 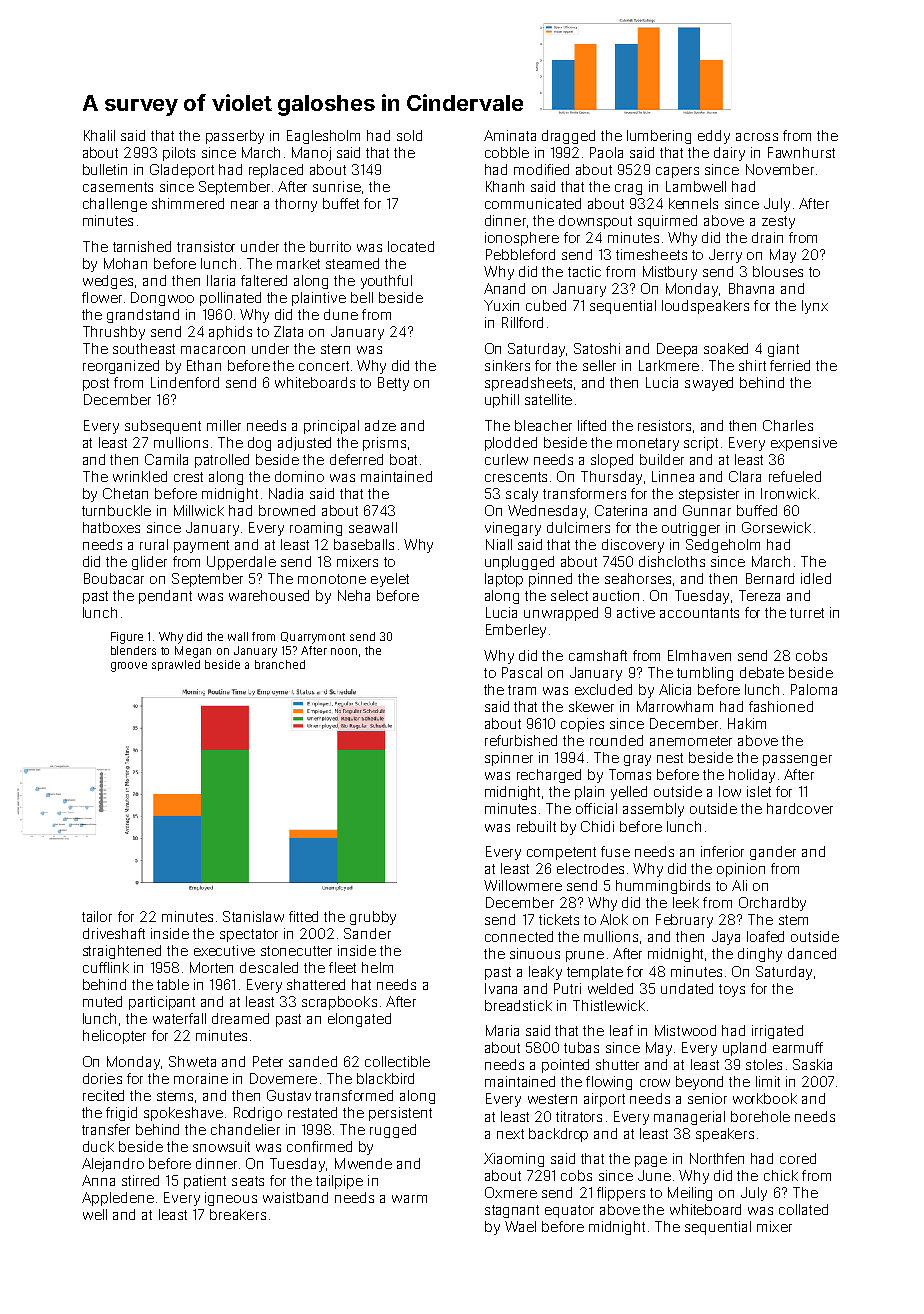 I want to click on Pebbleford, so click(x=520, y=254).
